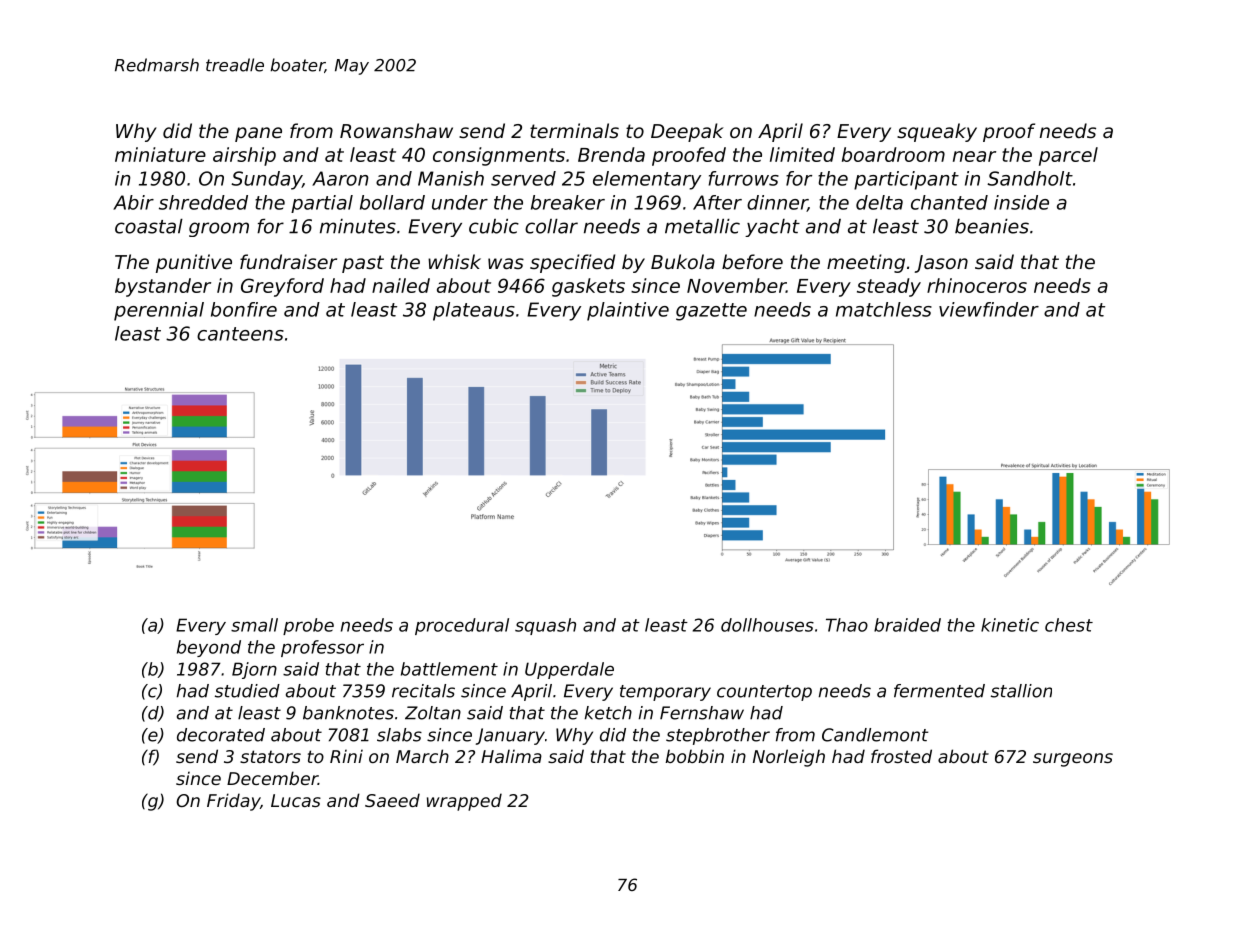  What do you see at coordinates (523, 178) in the screenshot?
I see `served` at bounding box center [523, 178].
